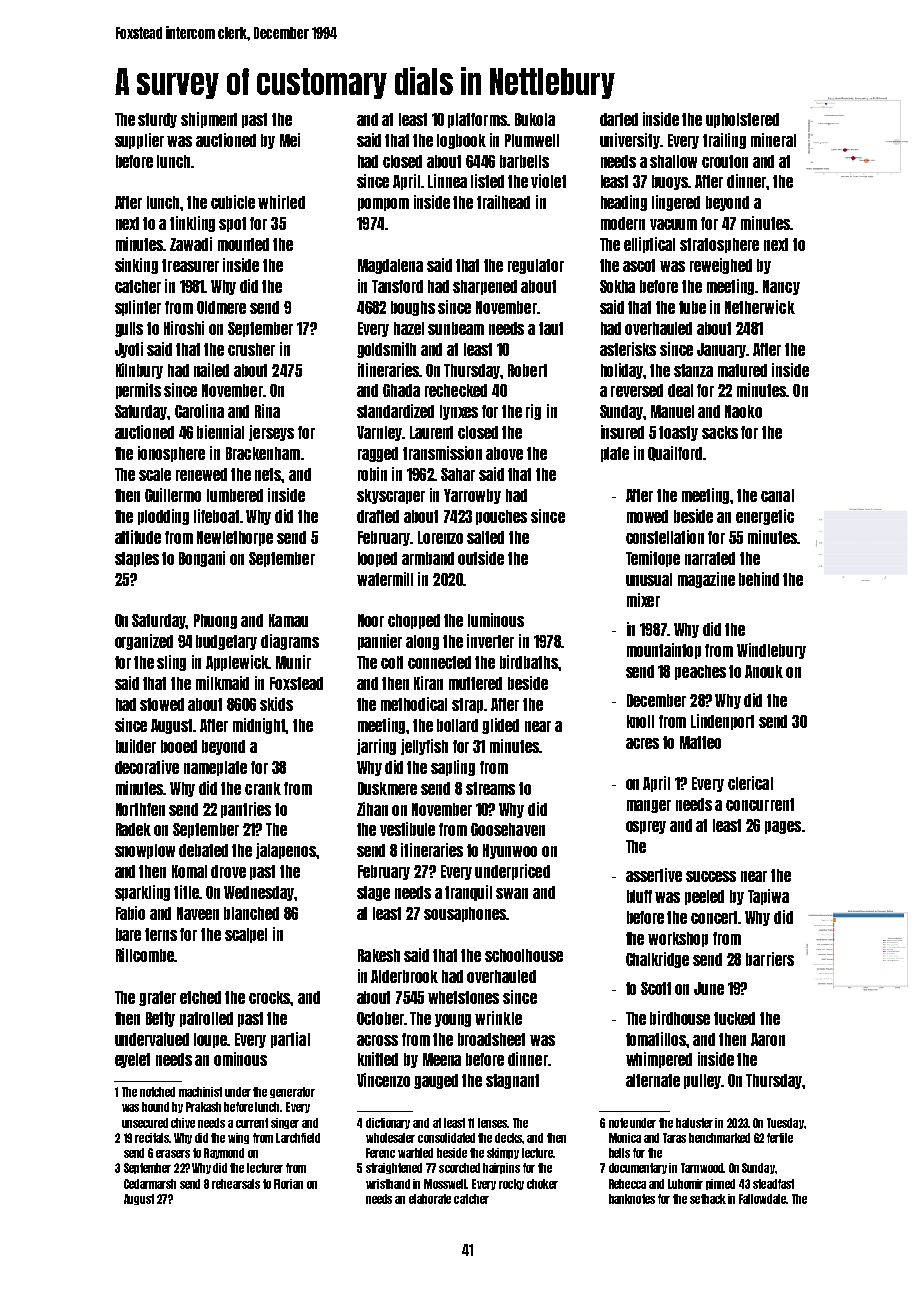  Describe the element at coordinates (617, 286) in the page. I see `Sokha` at that location.
